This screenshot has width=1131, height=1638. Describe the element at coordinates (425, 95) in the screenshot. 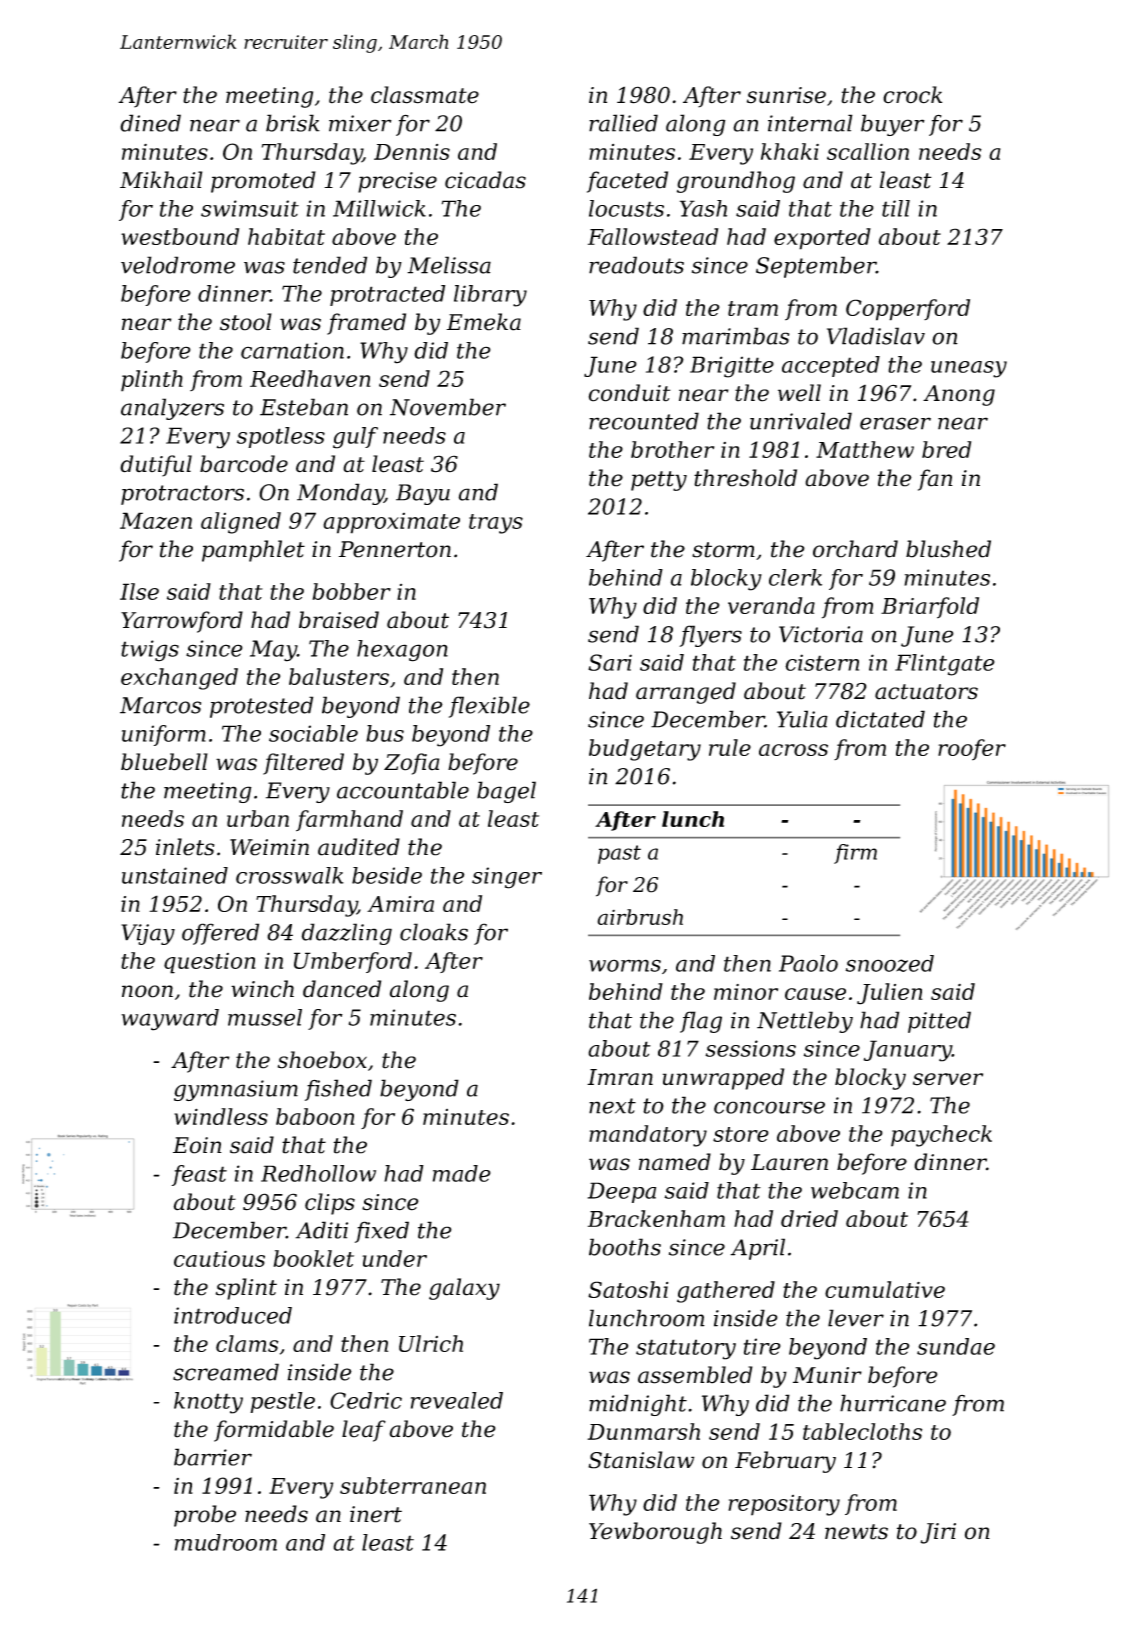

I see `classmate` at that location.
